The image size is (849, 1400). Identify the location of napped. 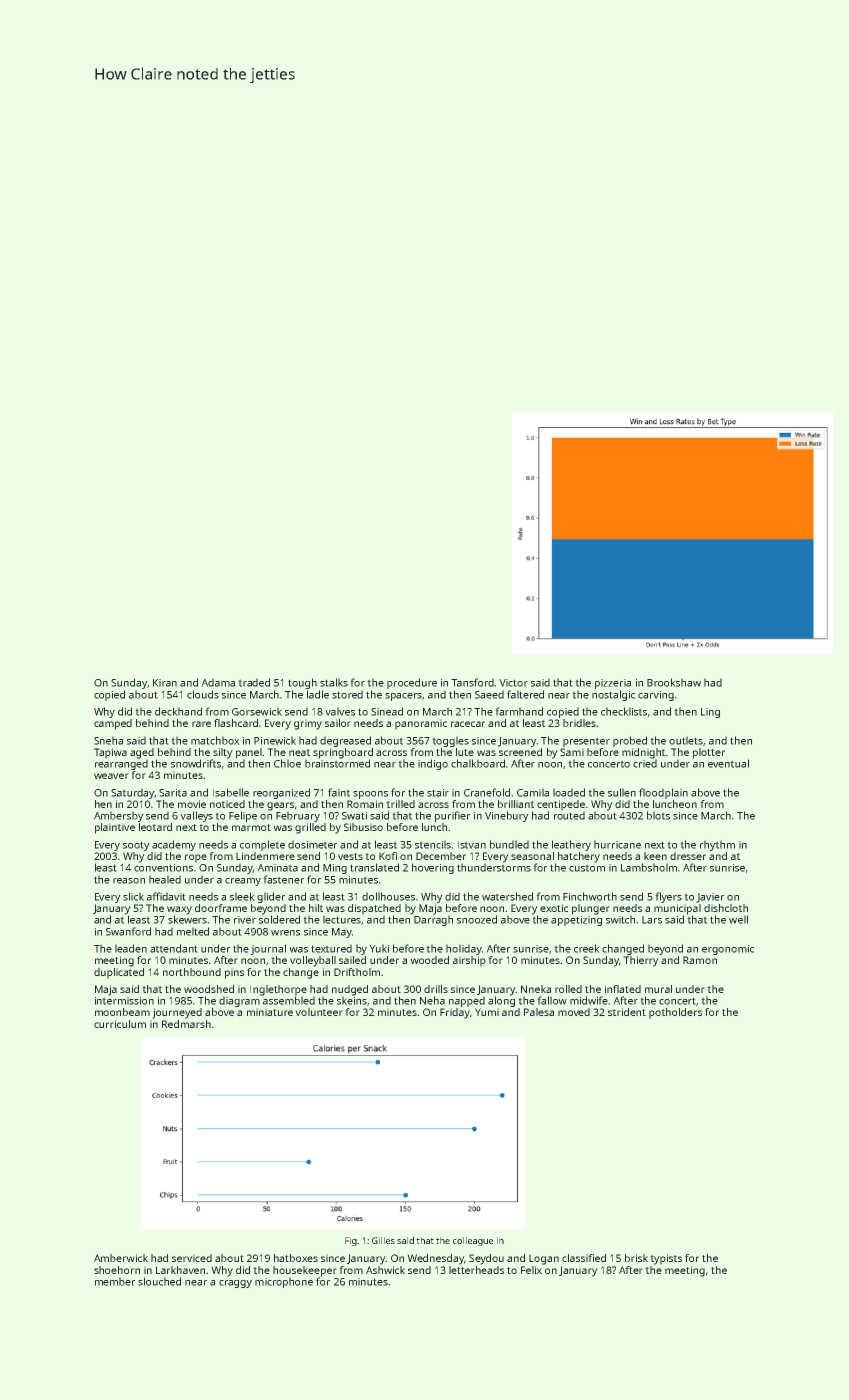
(467, 1002).
